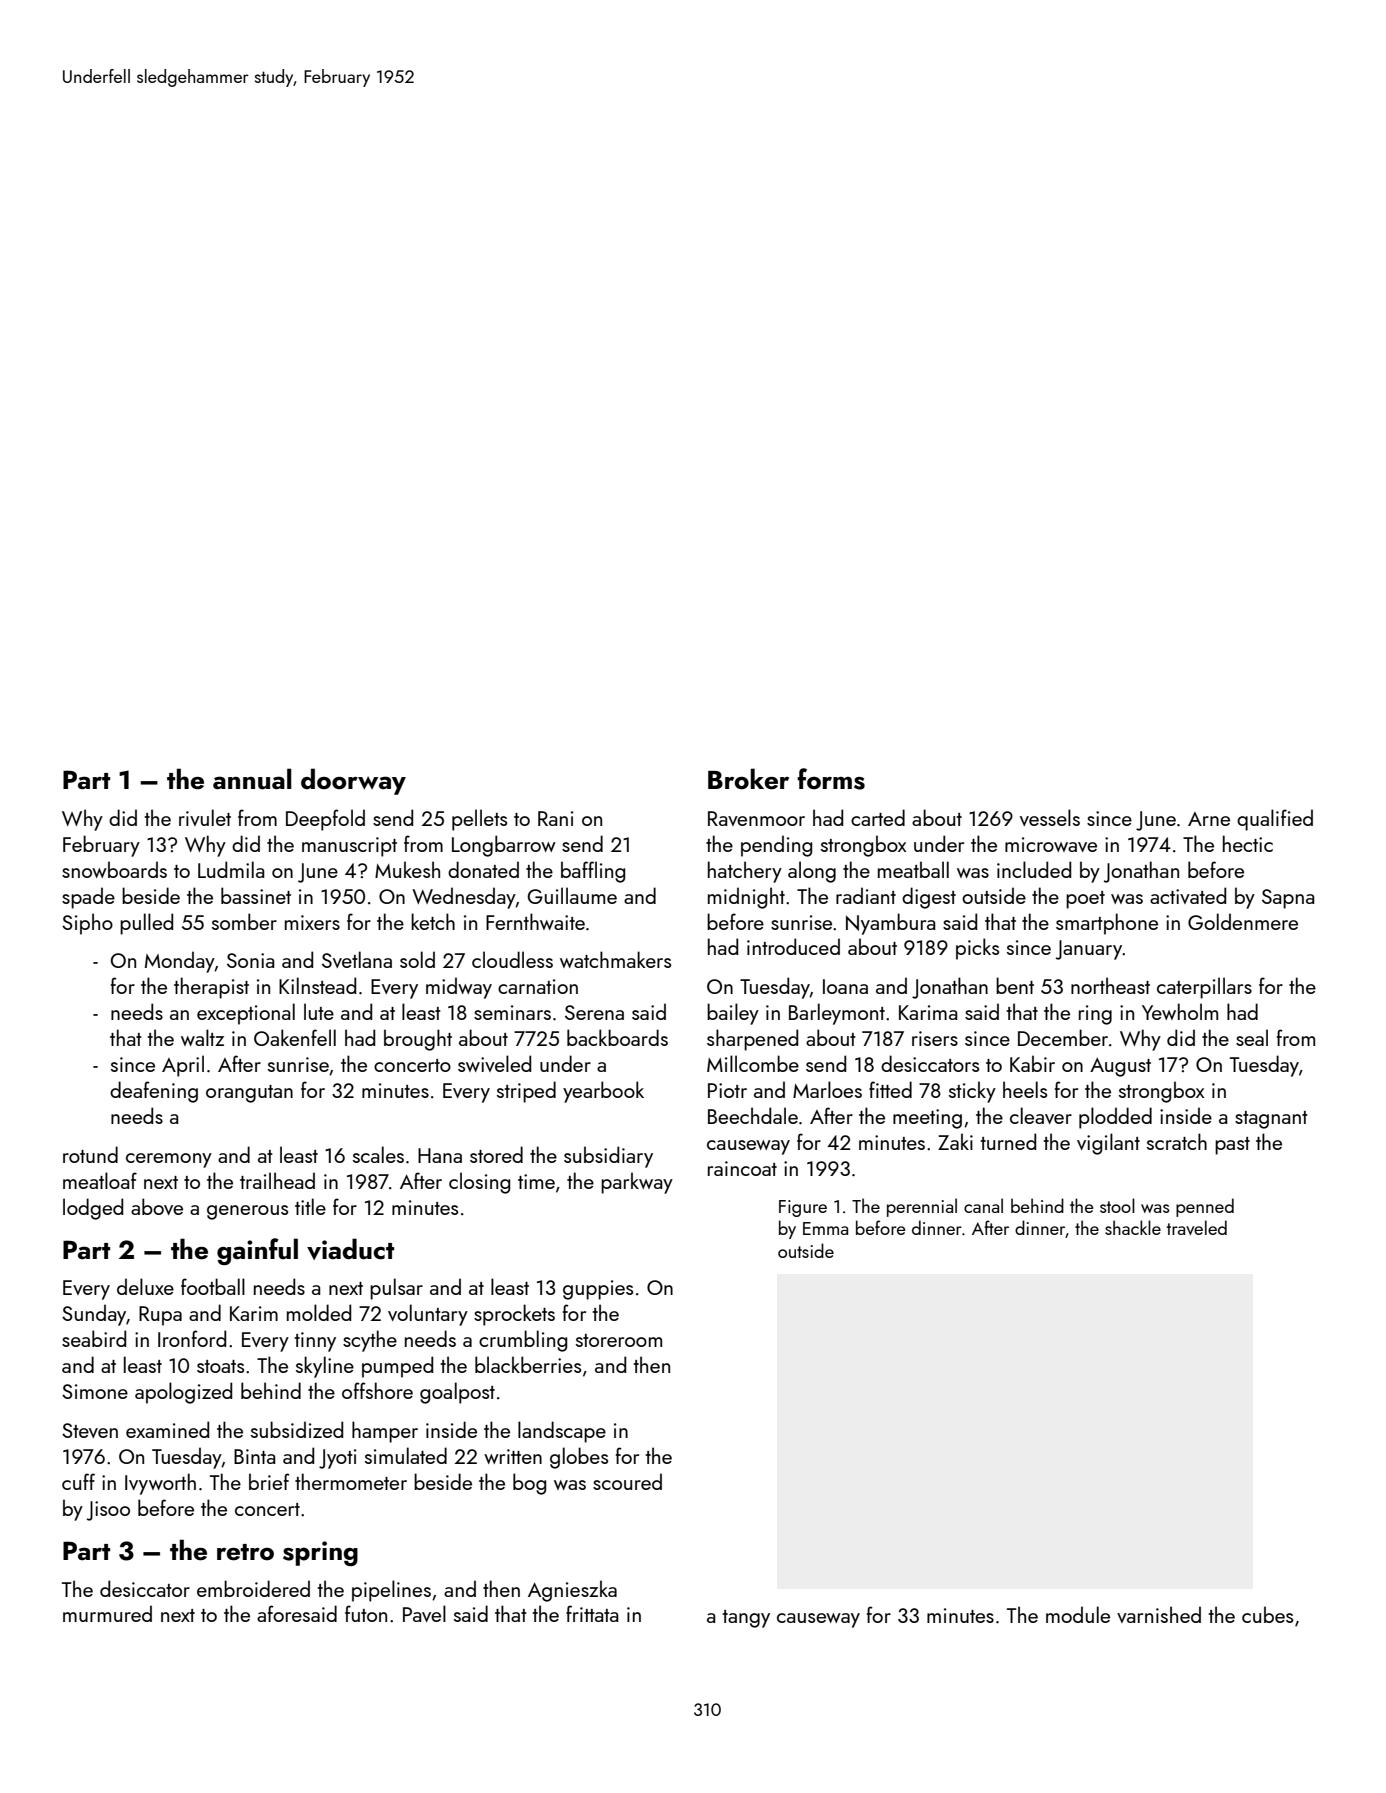 This screenshot has width=1386, height=1793. Describe the element at coordinates (145, 1286) in the screenshot. I see `deluxe` at that location.
